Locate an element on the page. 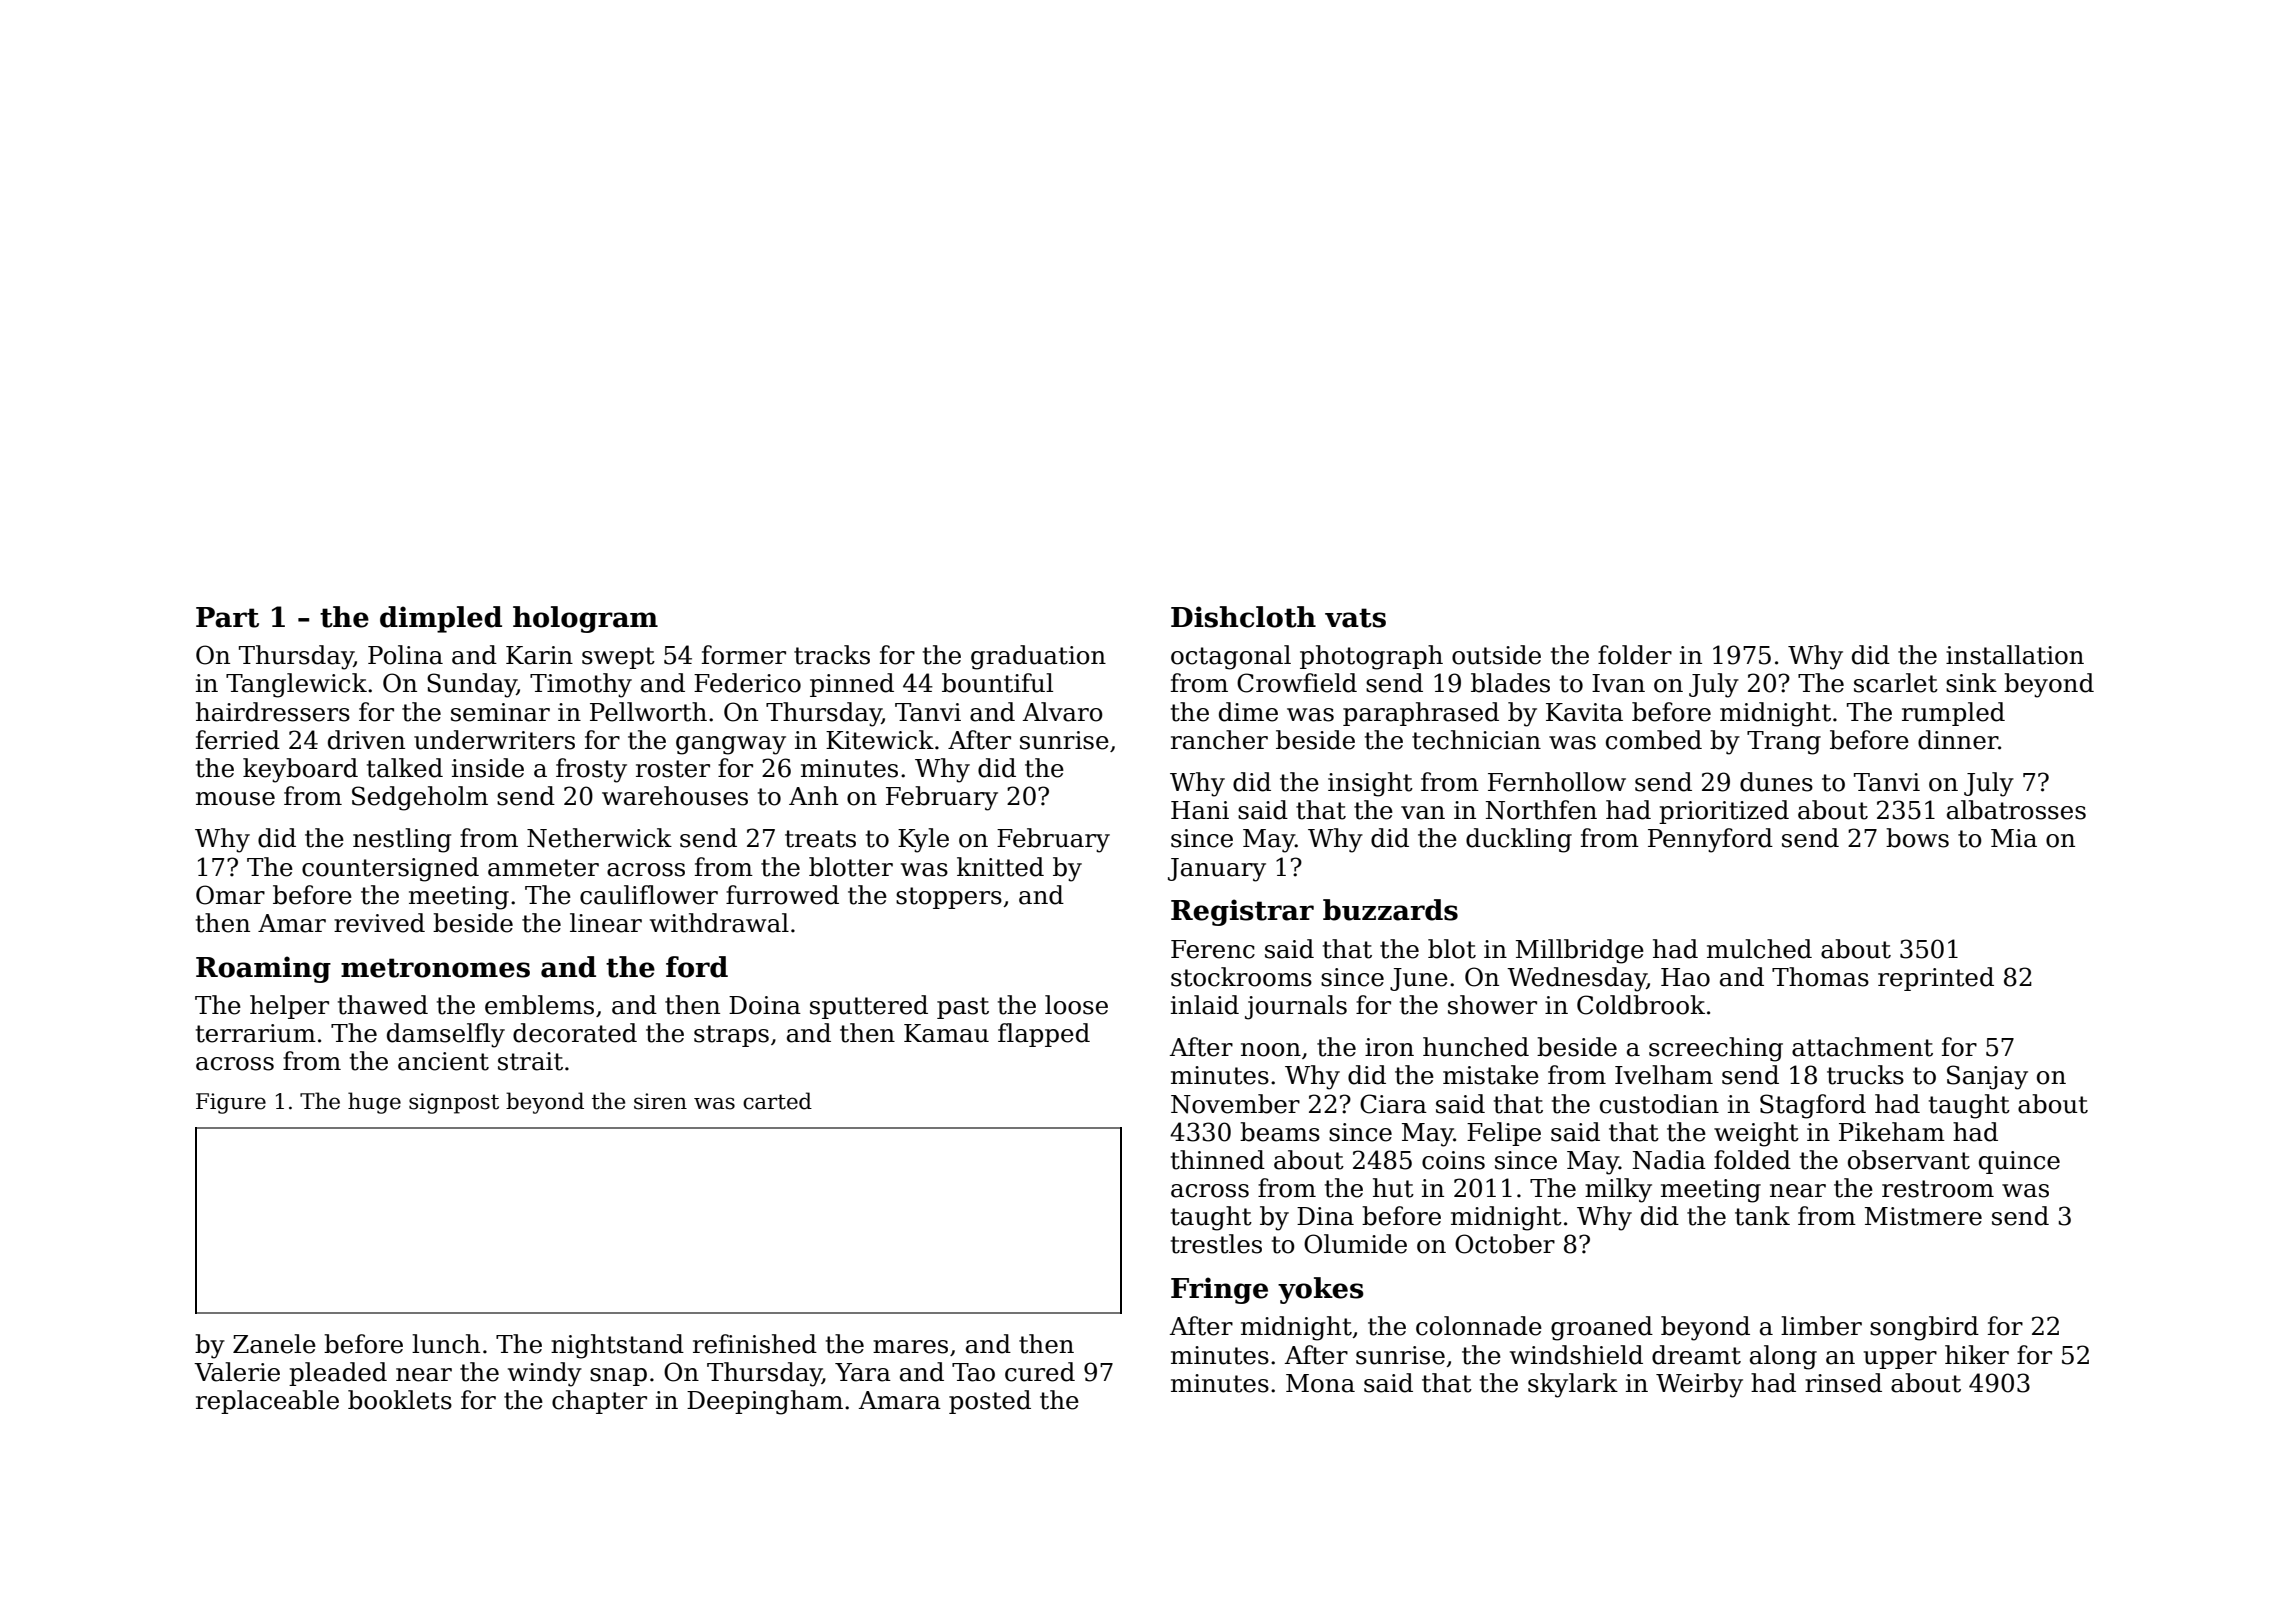 The image size is (2292, 1620). stoppers is located at coordinates (949, 898).
